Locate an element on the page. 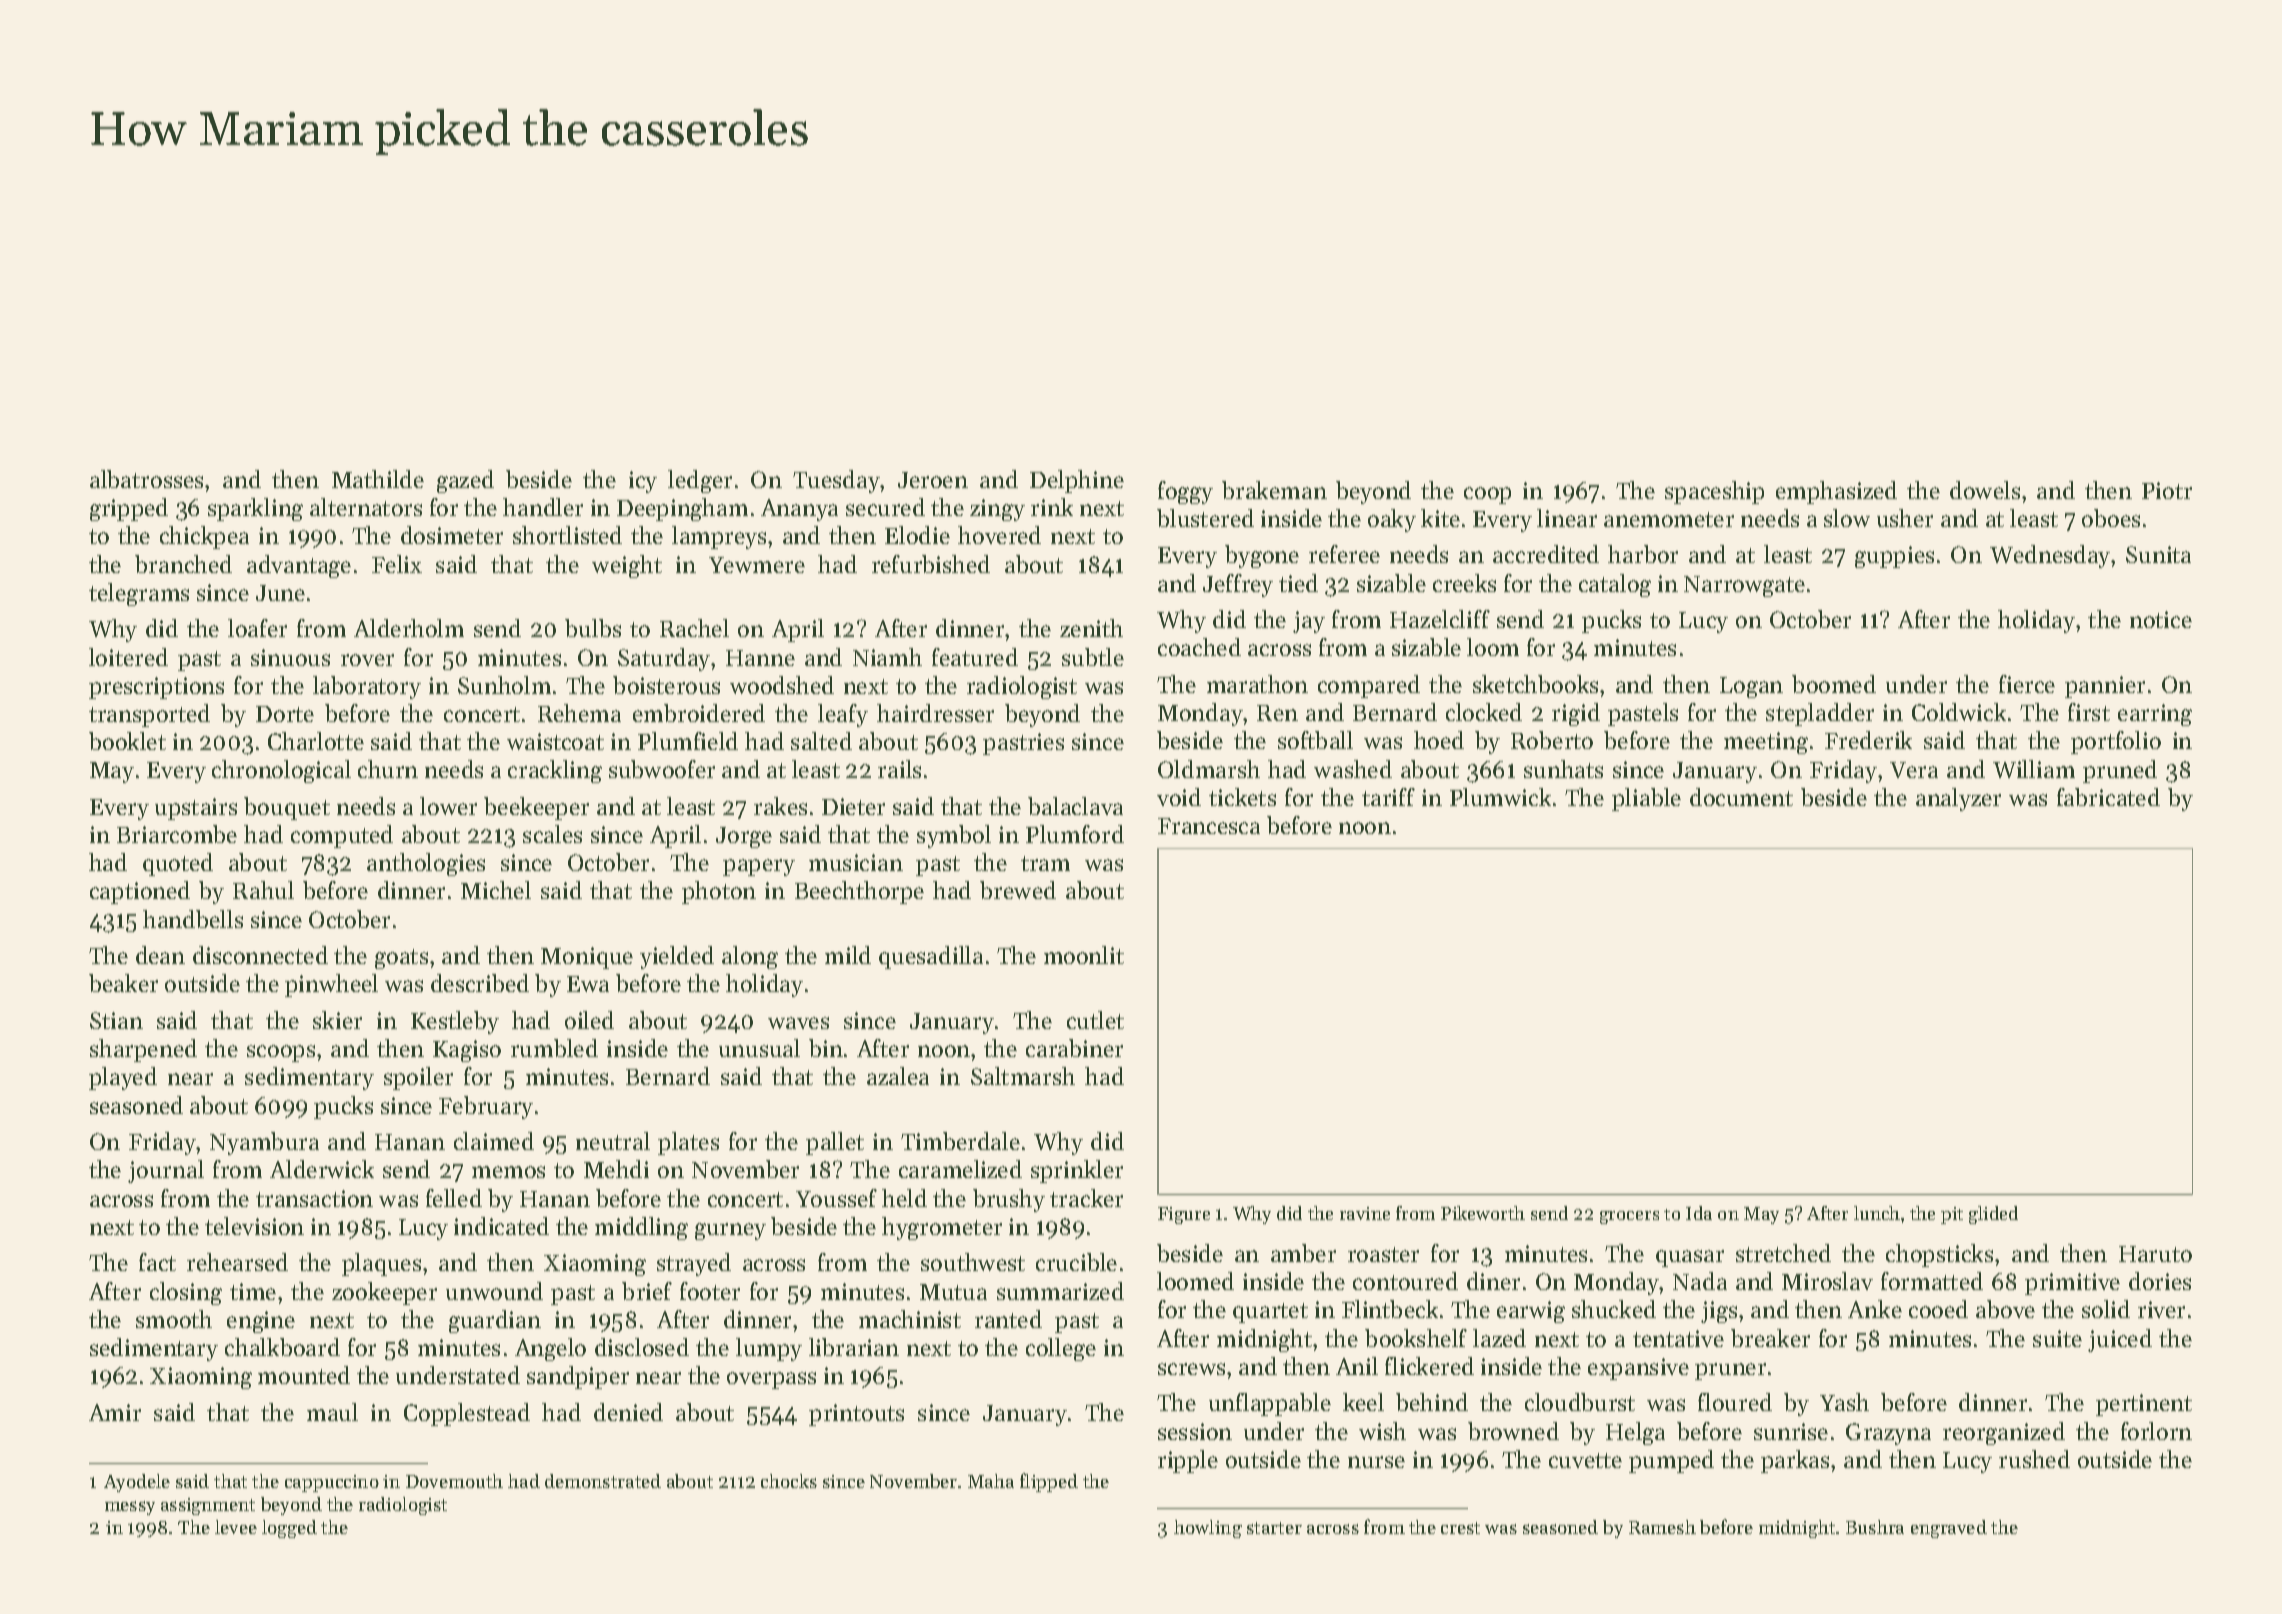 The image size is (2282, 1614). summarized is located at coordinates (1060, 1291).
